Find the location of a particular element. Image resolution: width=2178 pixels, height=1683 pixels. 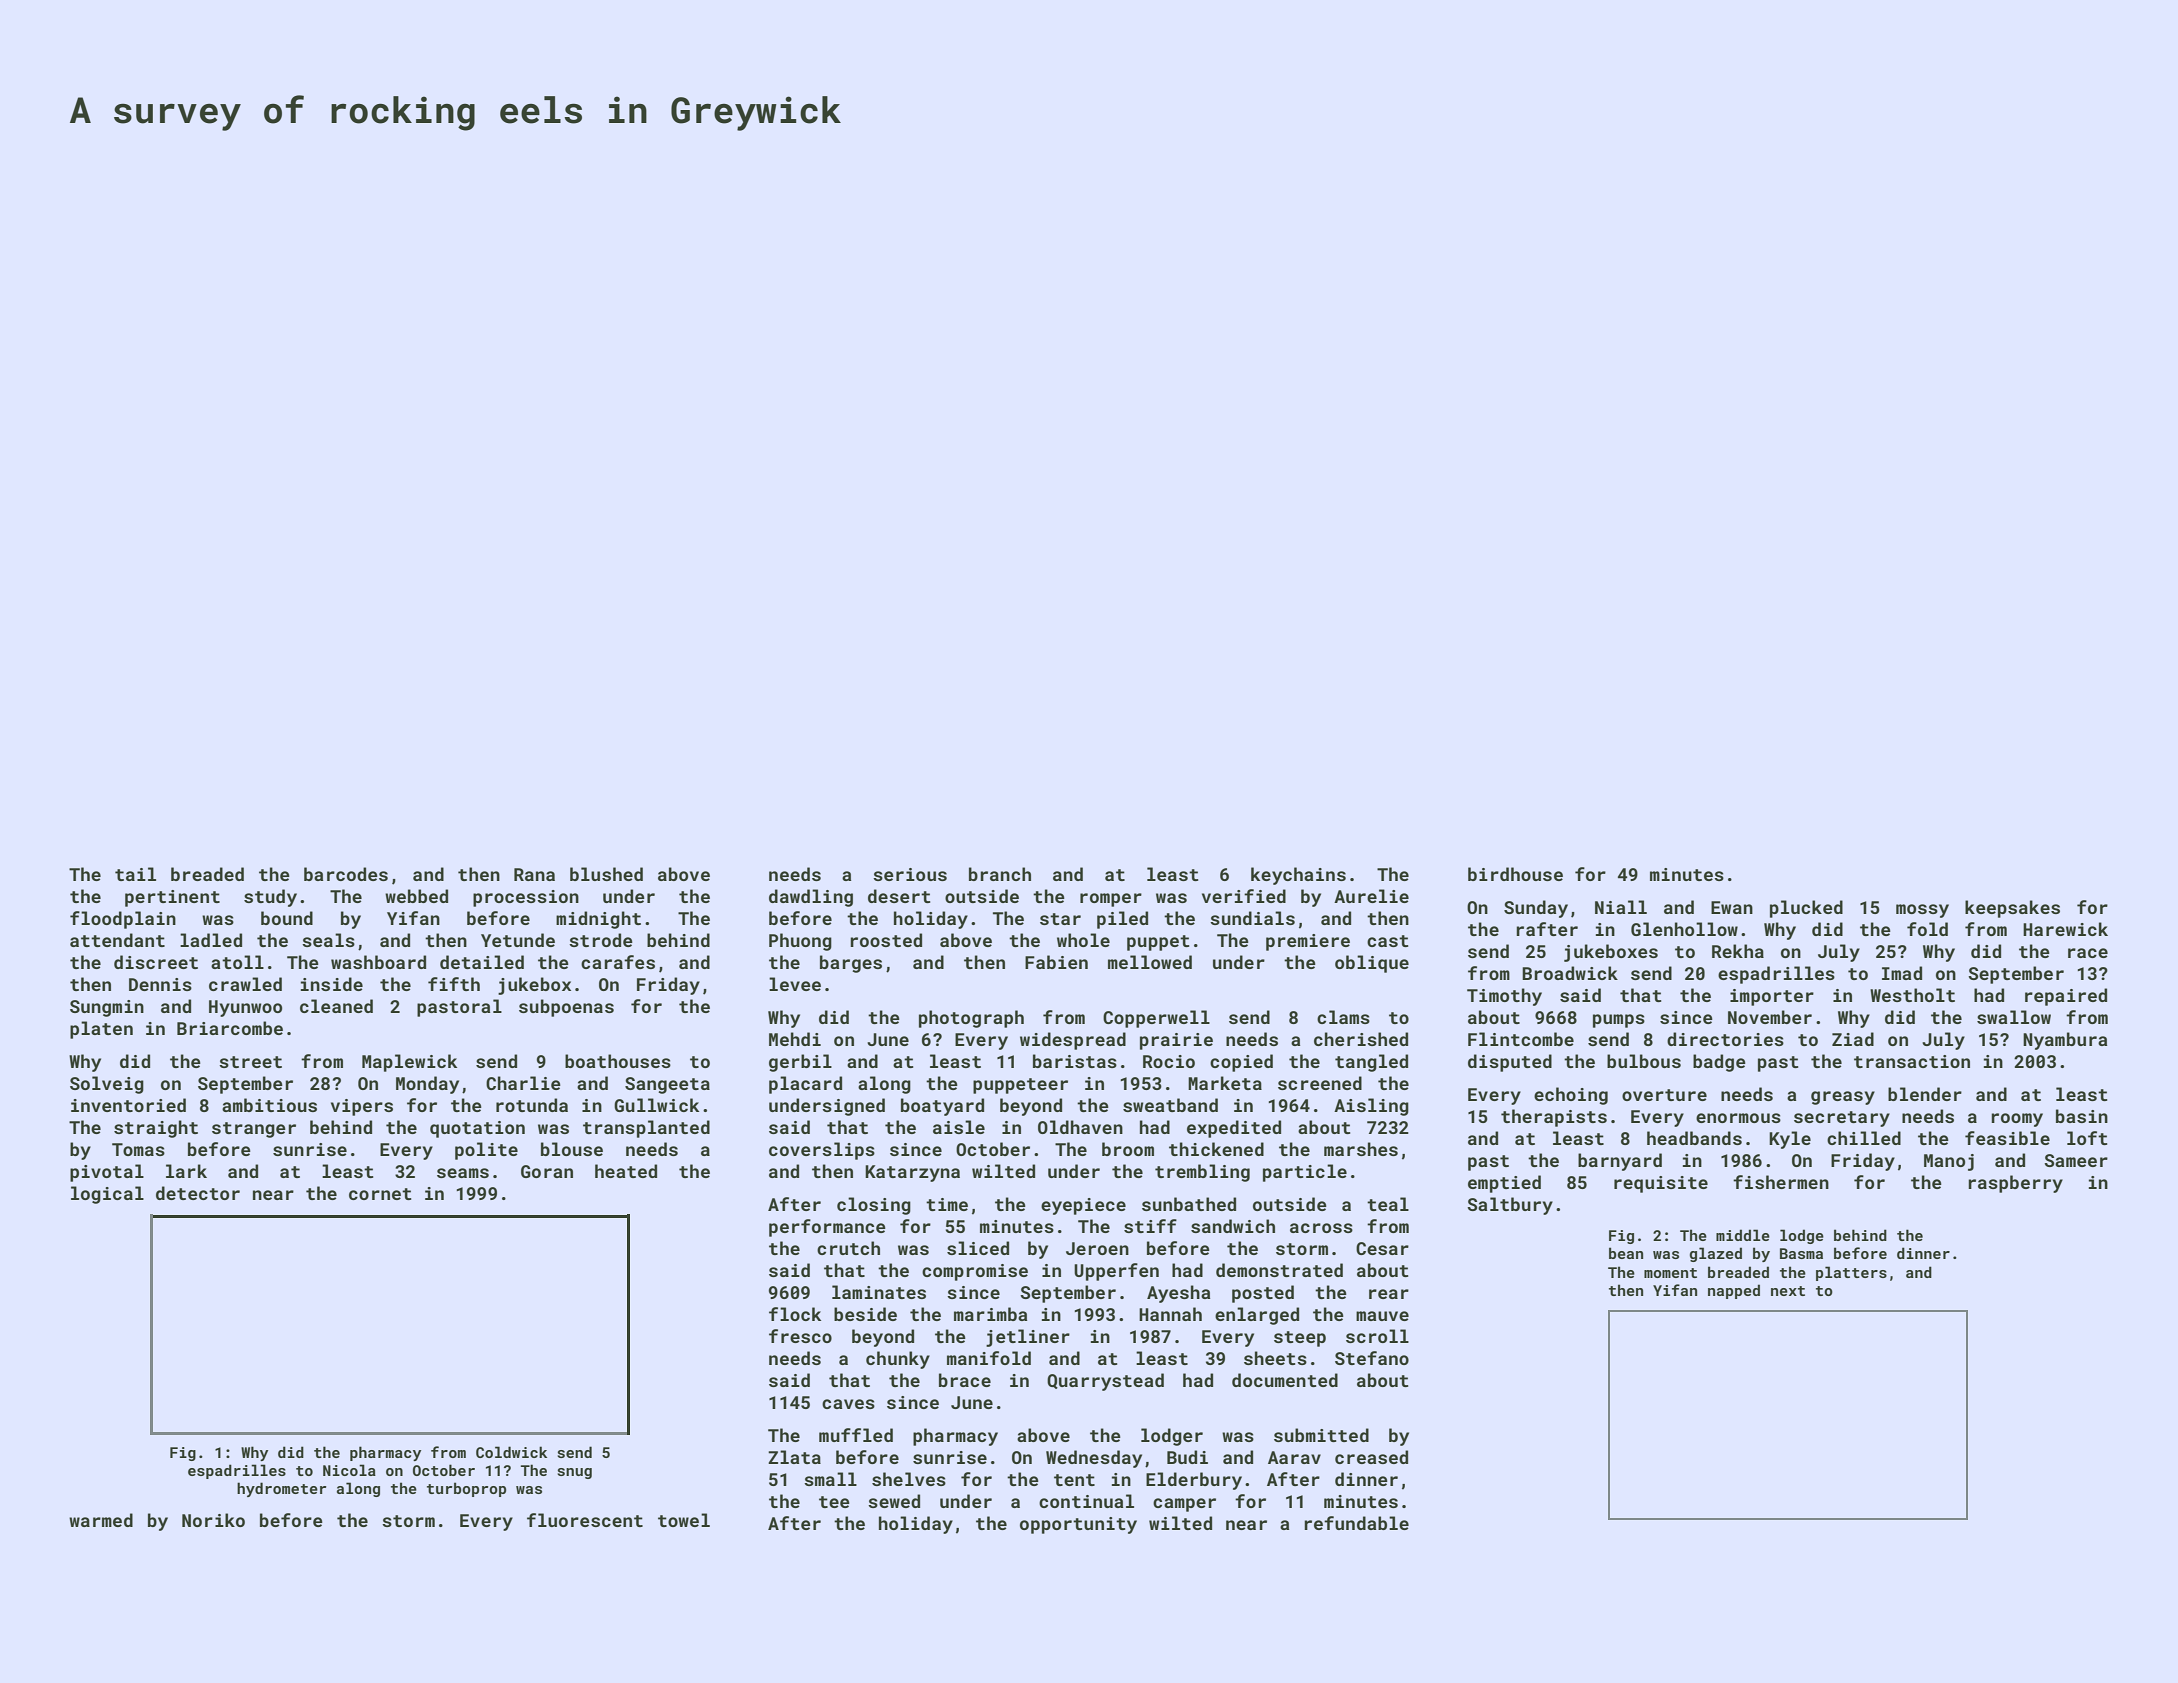

Goran is located at coordinates (547, 1171).
